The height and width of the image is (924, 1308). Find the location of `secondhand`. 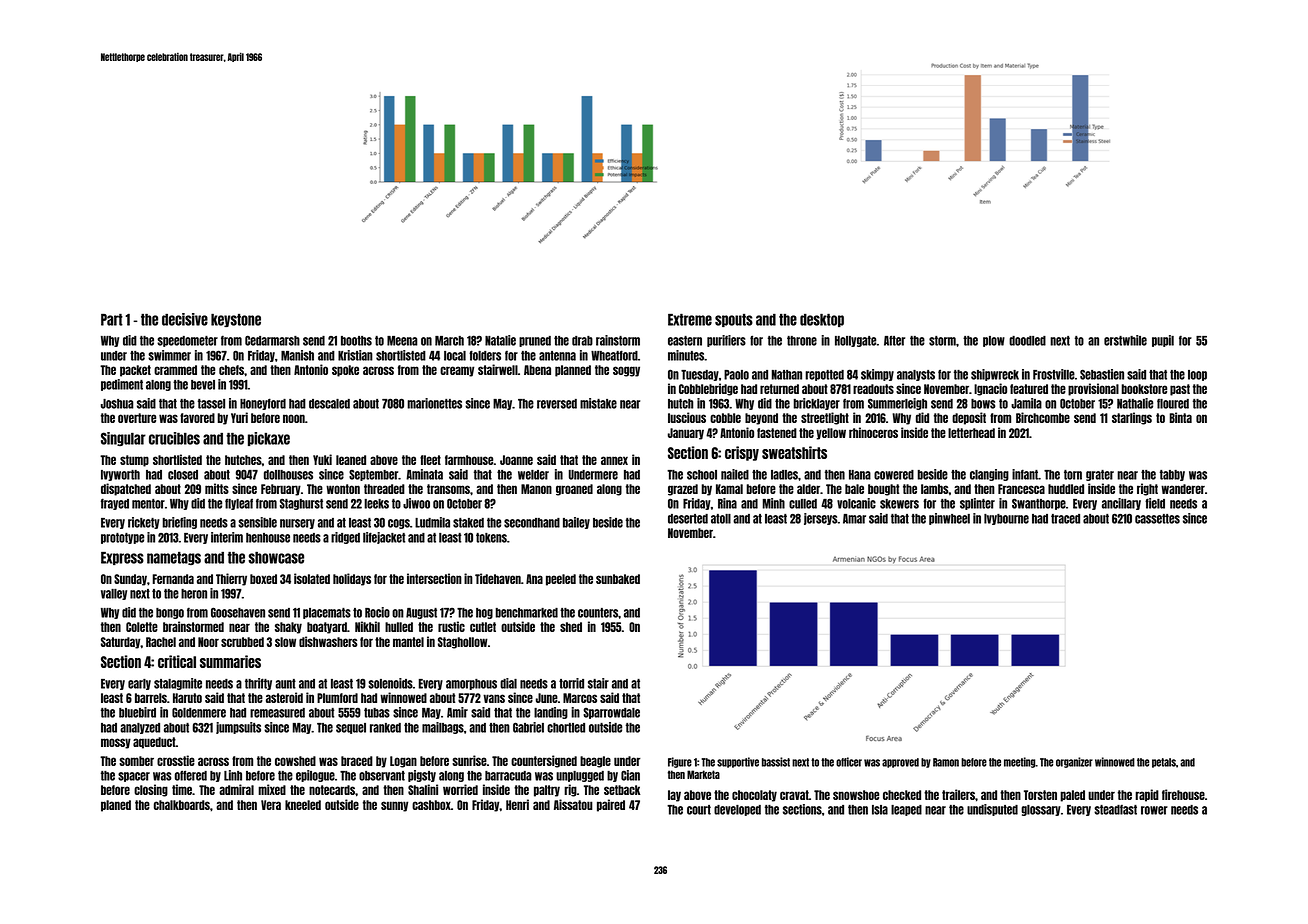

secondhand is located at coordinates (532, 523).
